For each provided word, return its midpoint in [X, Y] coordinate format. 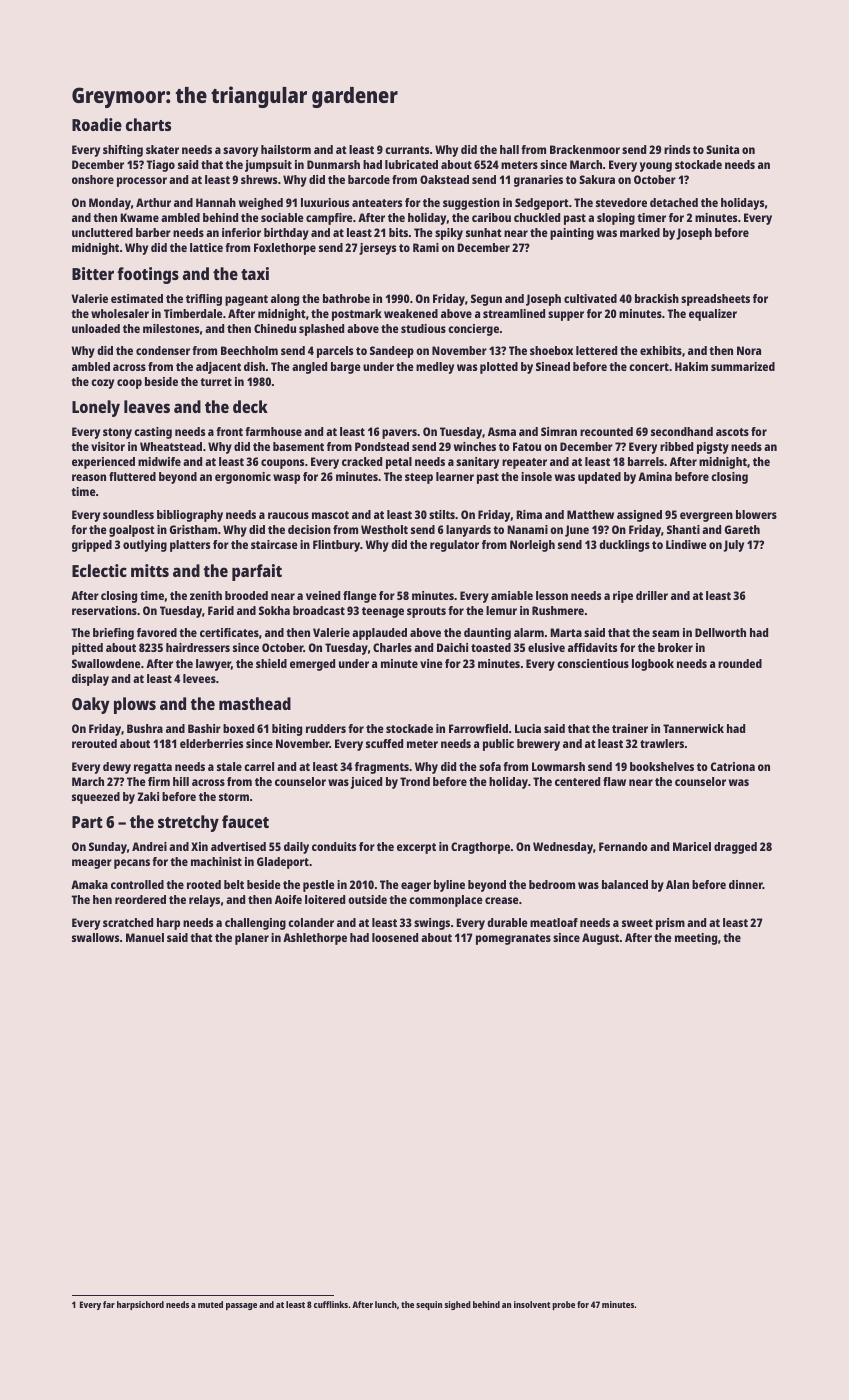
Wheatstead [171, 446]
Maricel [692, 846]
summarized [743, 366]
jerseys [377, 249]
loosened [395, 937]
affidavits [592, 647]
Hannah [216, 202]
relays [204, 901]
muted [210, 1304]
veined [323, 595]
